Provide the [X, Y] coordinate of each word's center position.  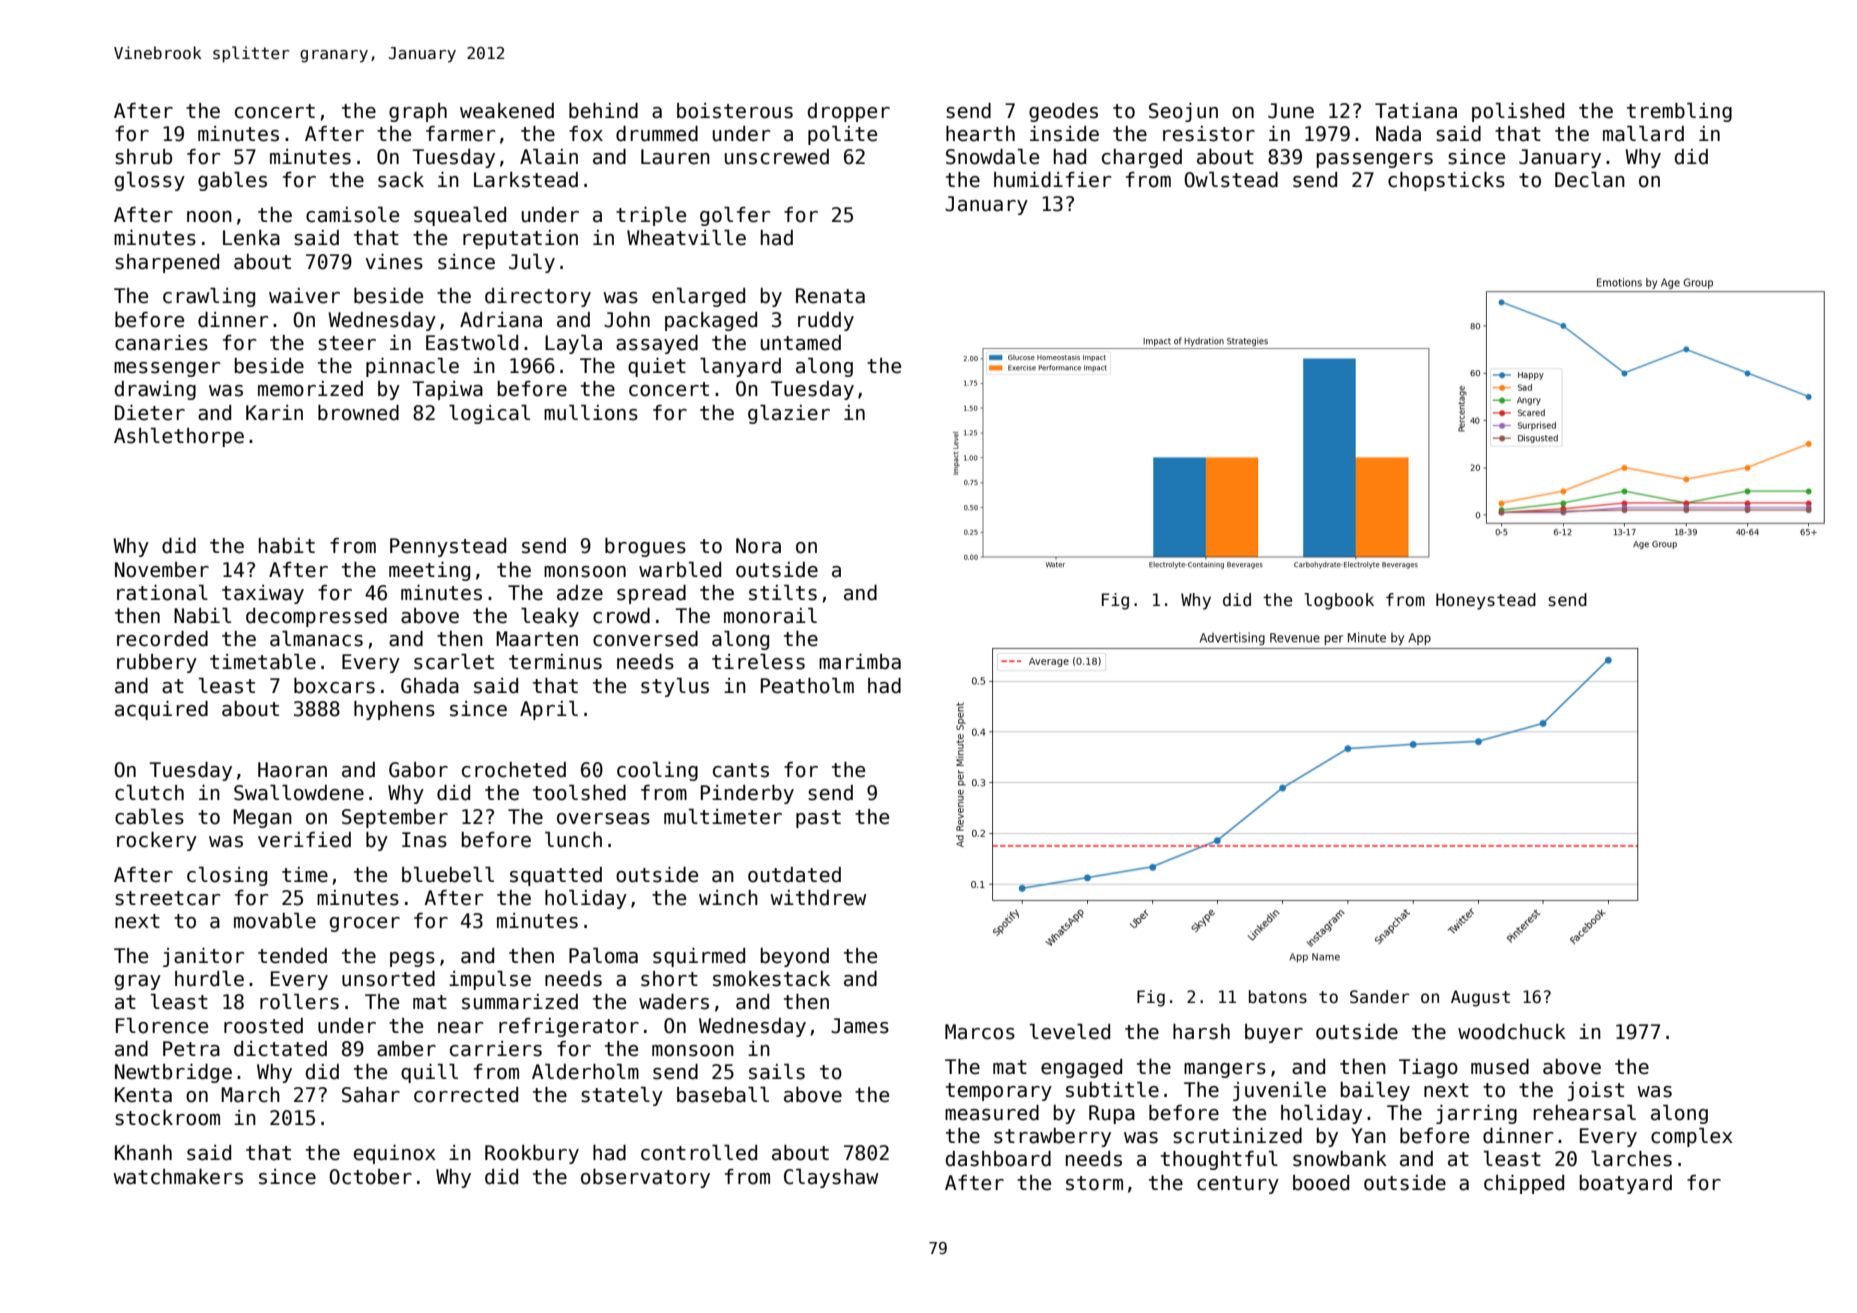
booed [1321, 1183]
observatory [645, 1178]
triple [651, 216]
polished [1518, 112]
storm [1094, 1183]
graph [418, 112]
